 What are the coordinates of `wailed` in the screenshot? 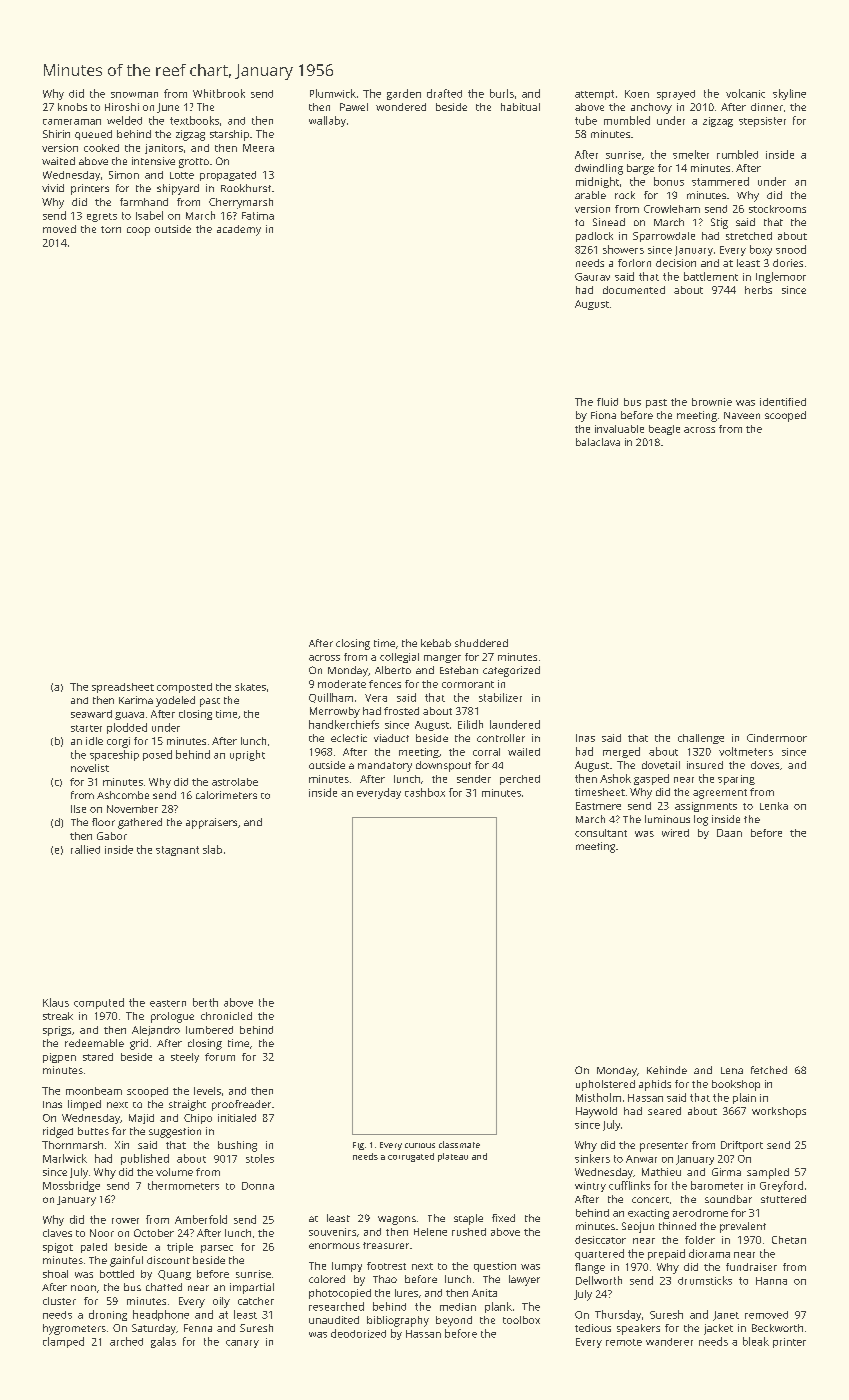 It's located at (524, 752).
